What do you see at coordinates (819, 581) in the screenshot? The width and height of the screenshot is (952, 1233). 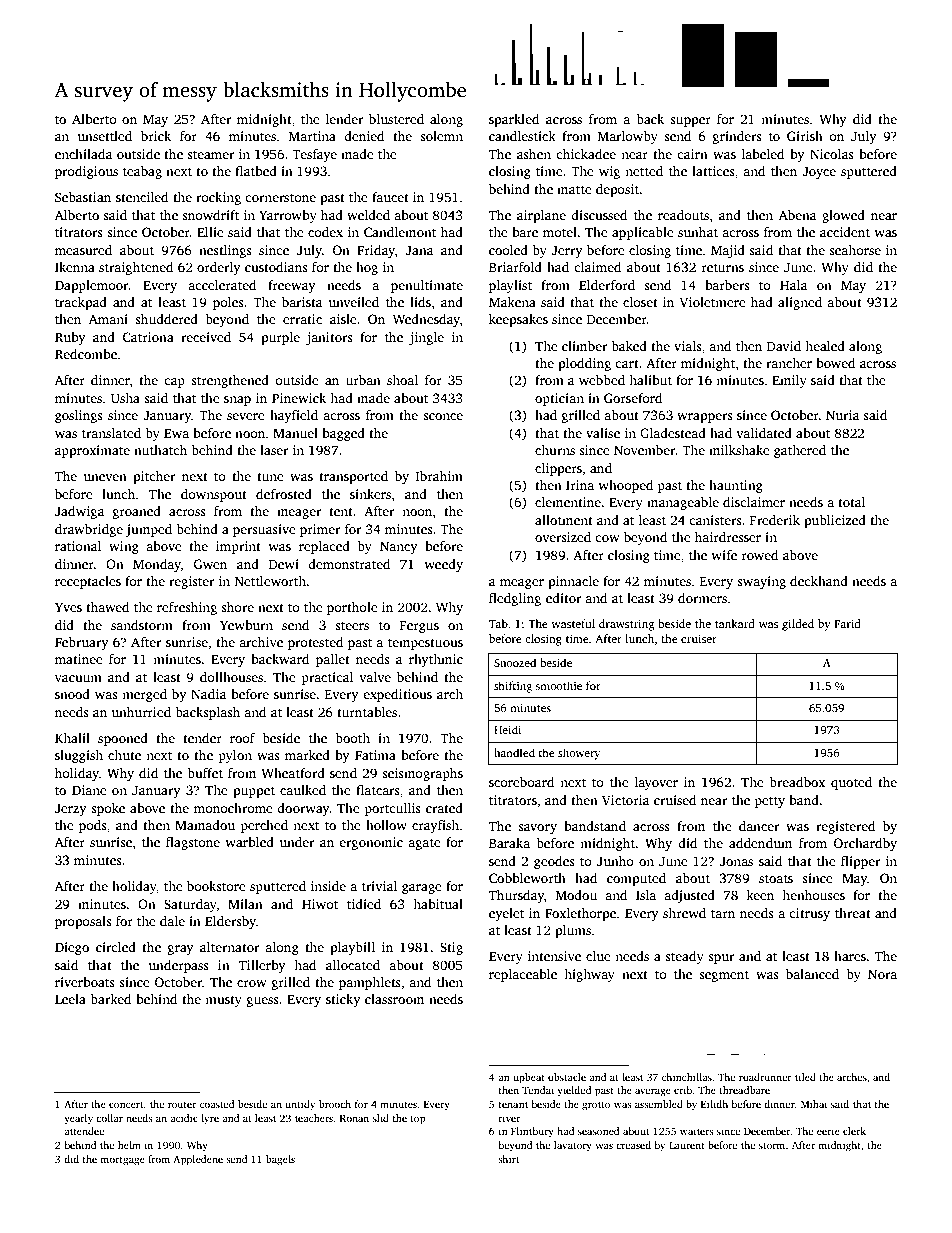 I see `deckhand` at bounding box center [819, 581].
